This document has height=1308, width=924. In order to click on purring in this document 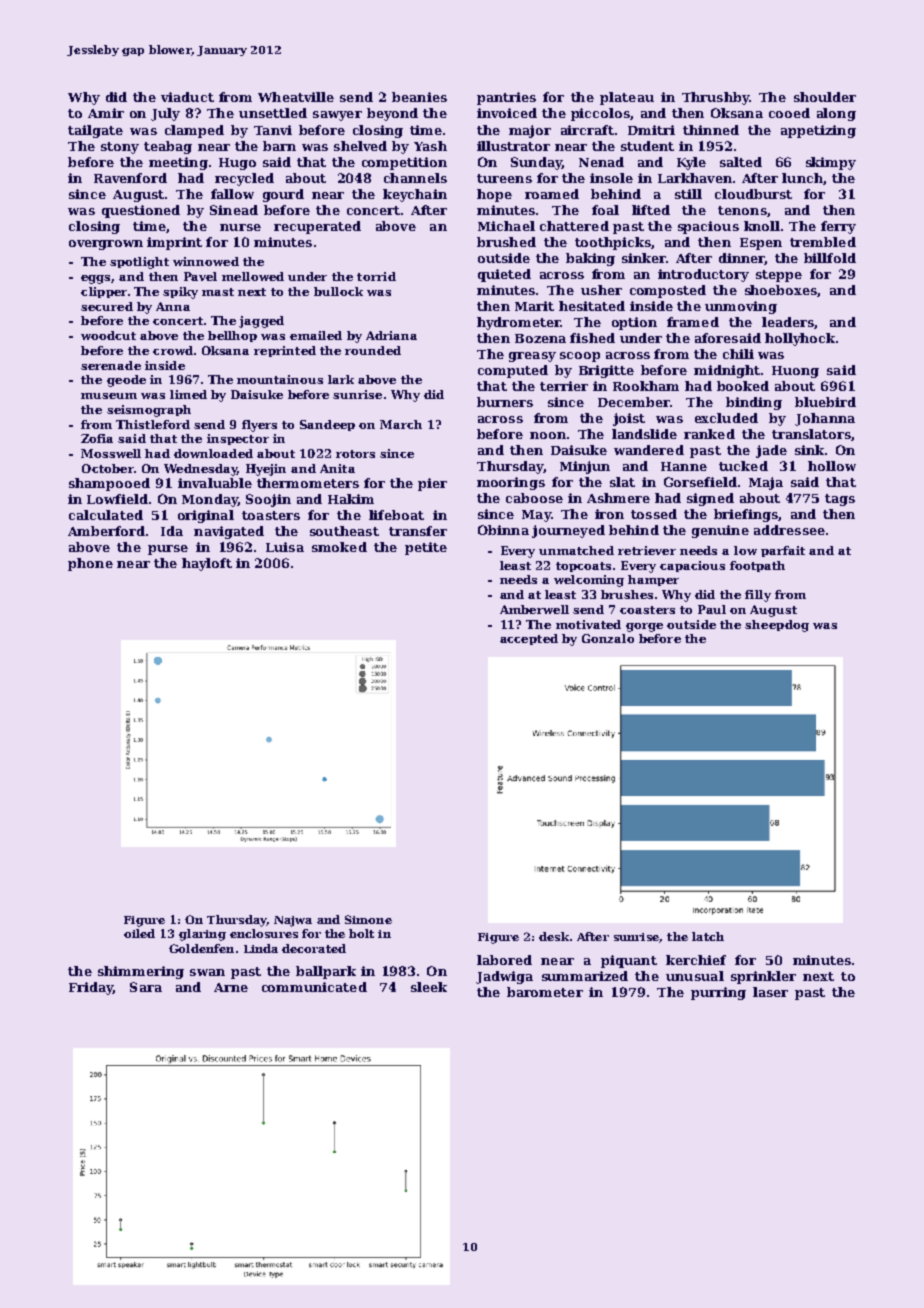, I will do `click(718, 993)`.
